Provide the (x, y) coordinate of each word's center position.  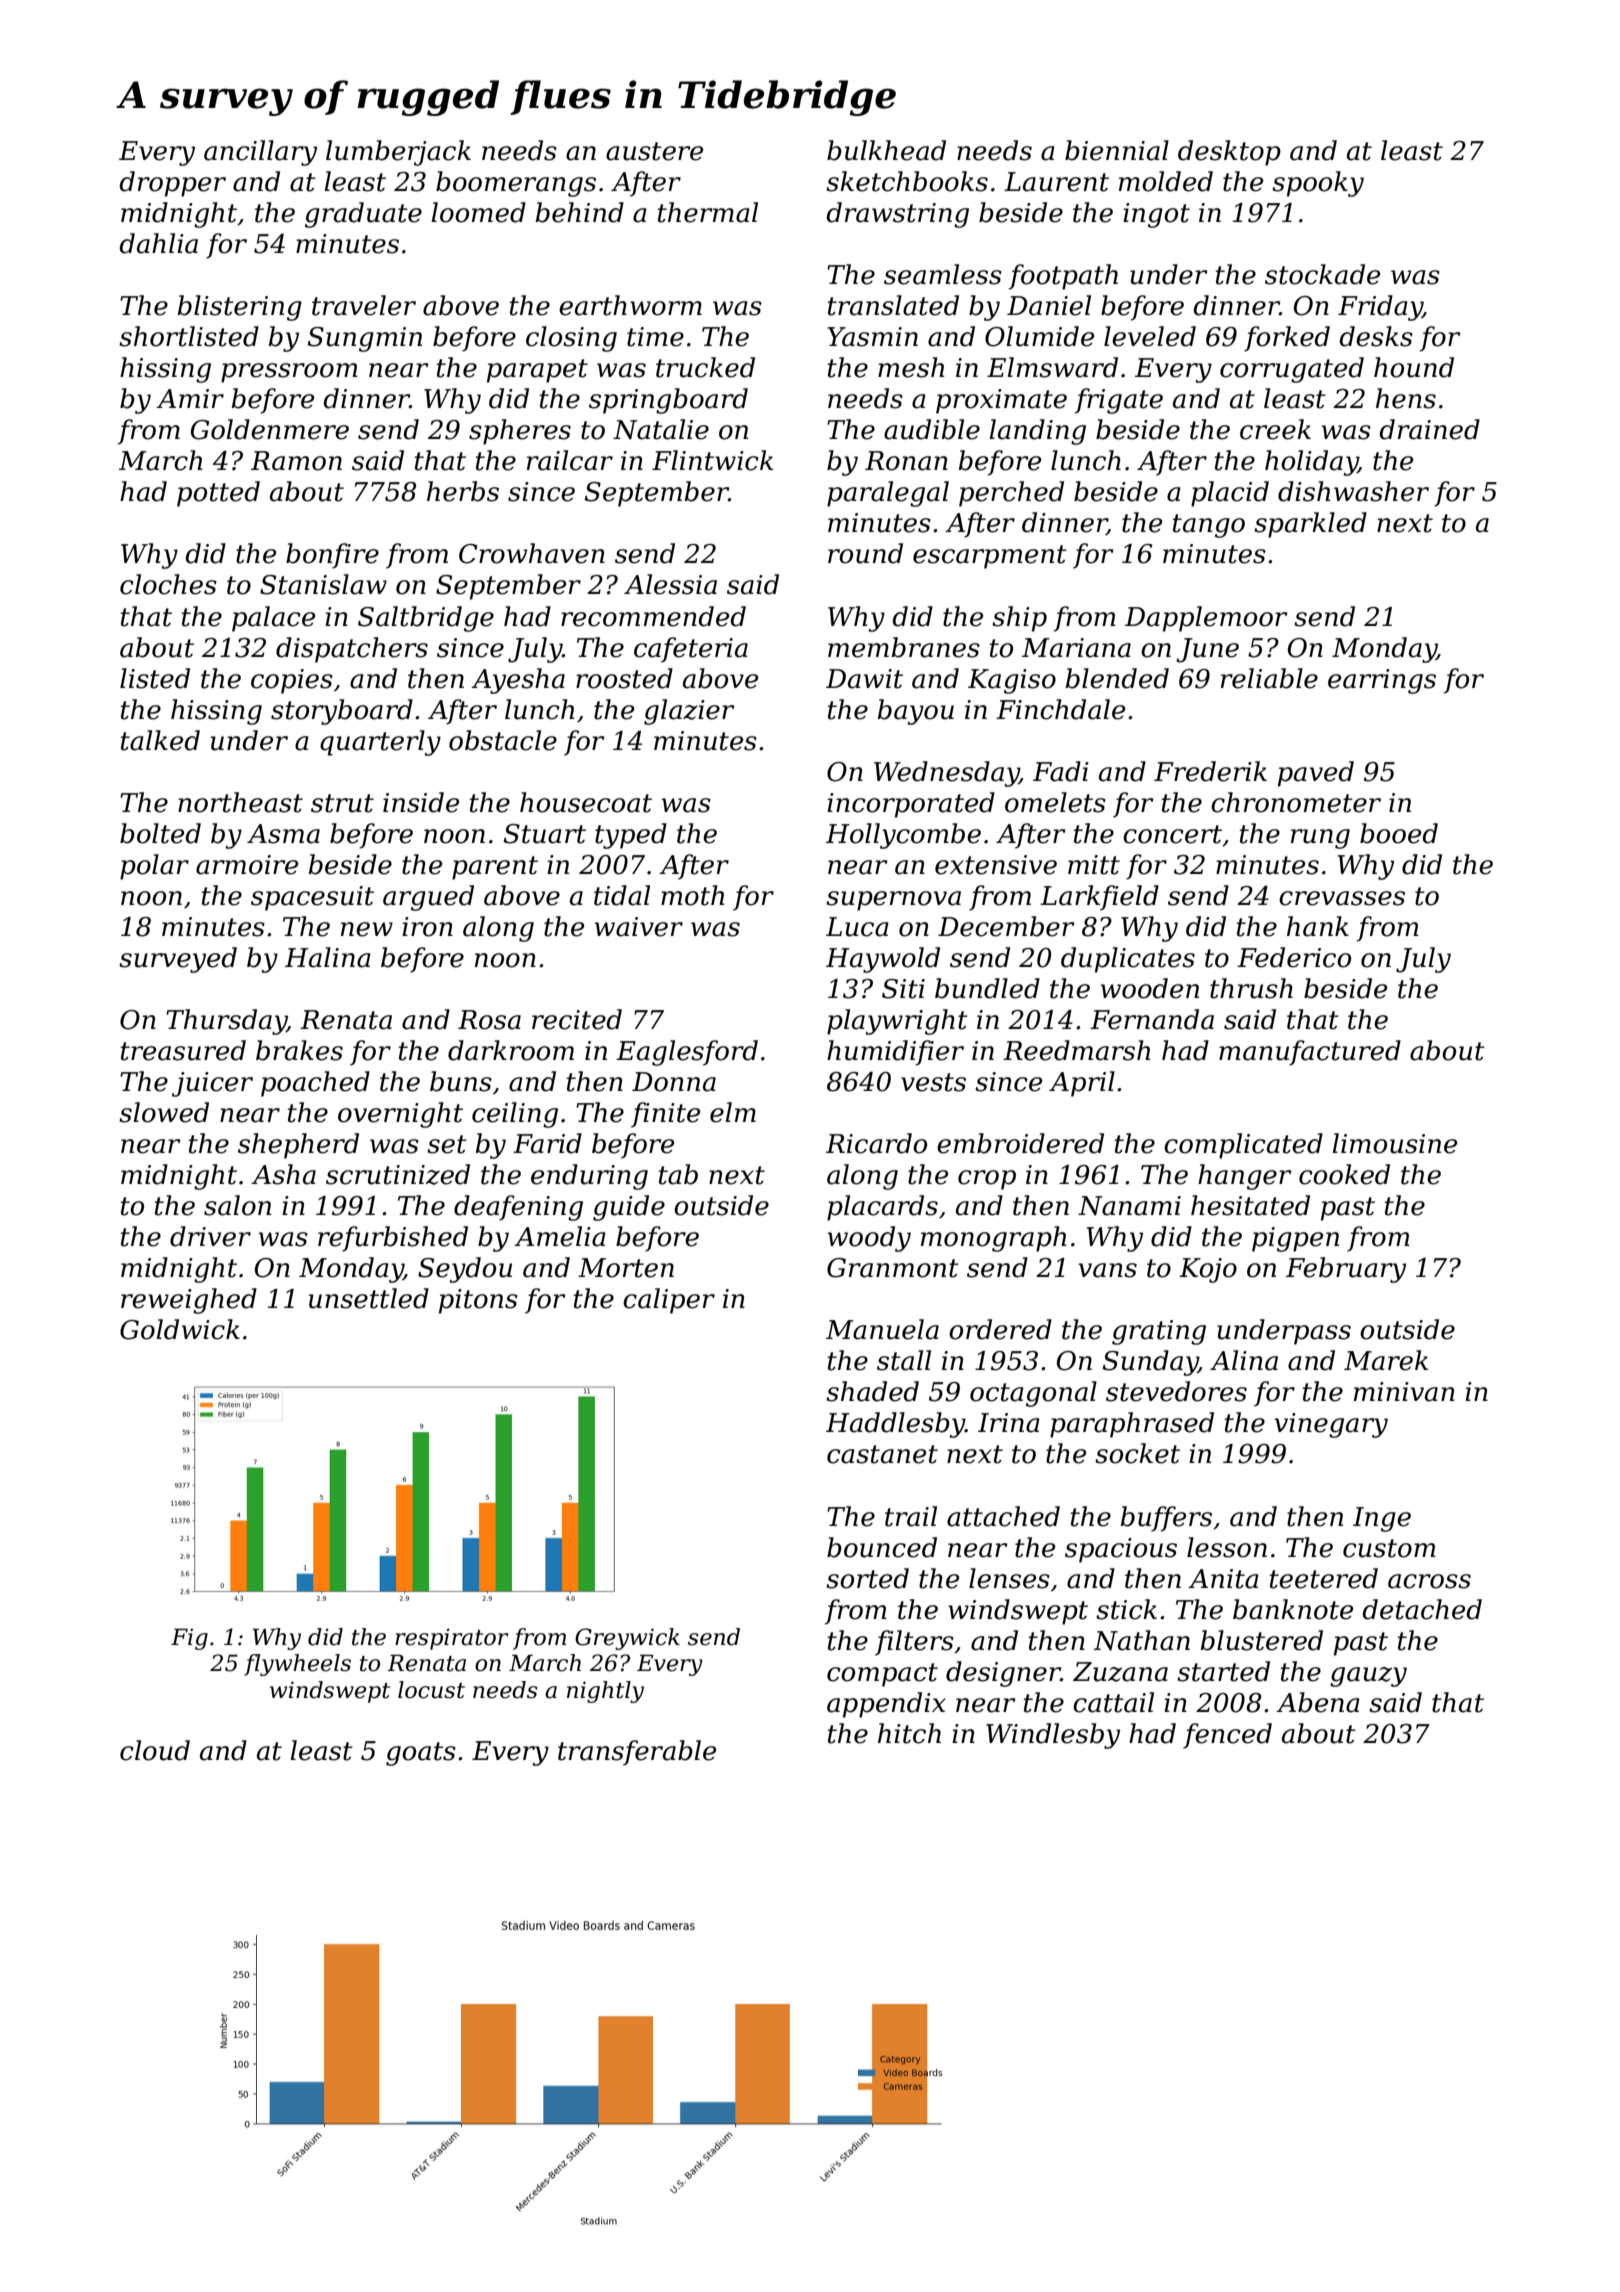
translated (893, 305)
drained (1429, 429)
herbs (463, 491)
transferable (637, 1753)
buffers (1166, 1519)
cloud (155, 1750)
